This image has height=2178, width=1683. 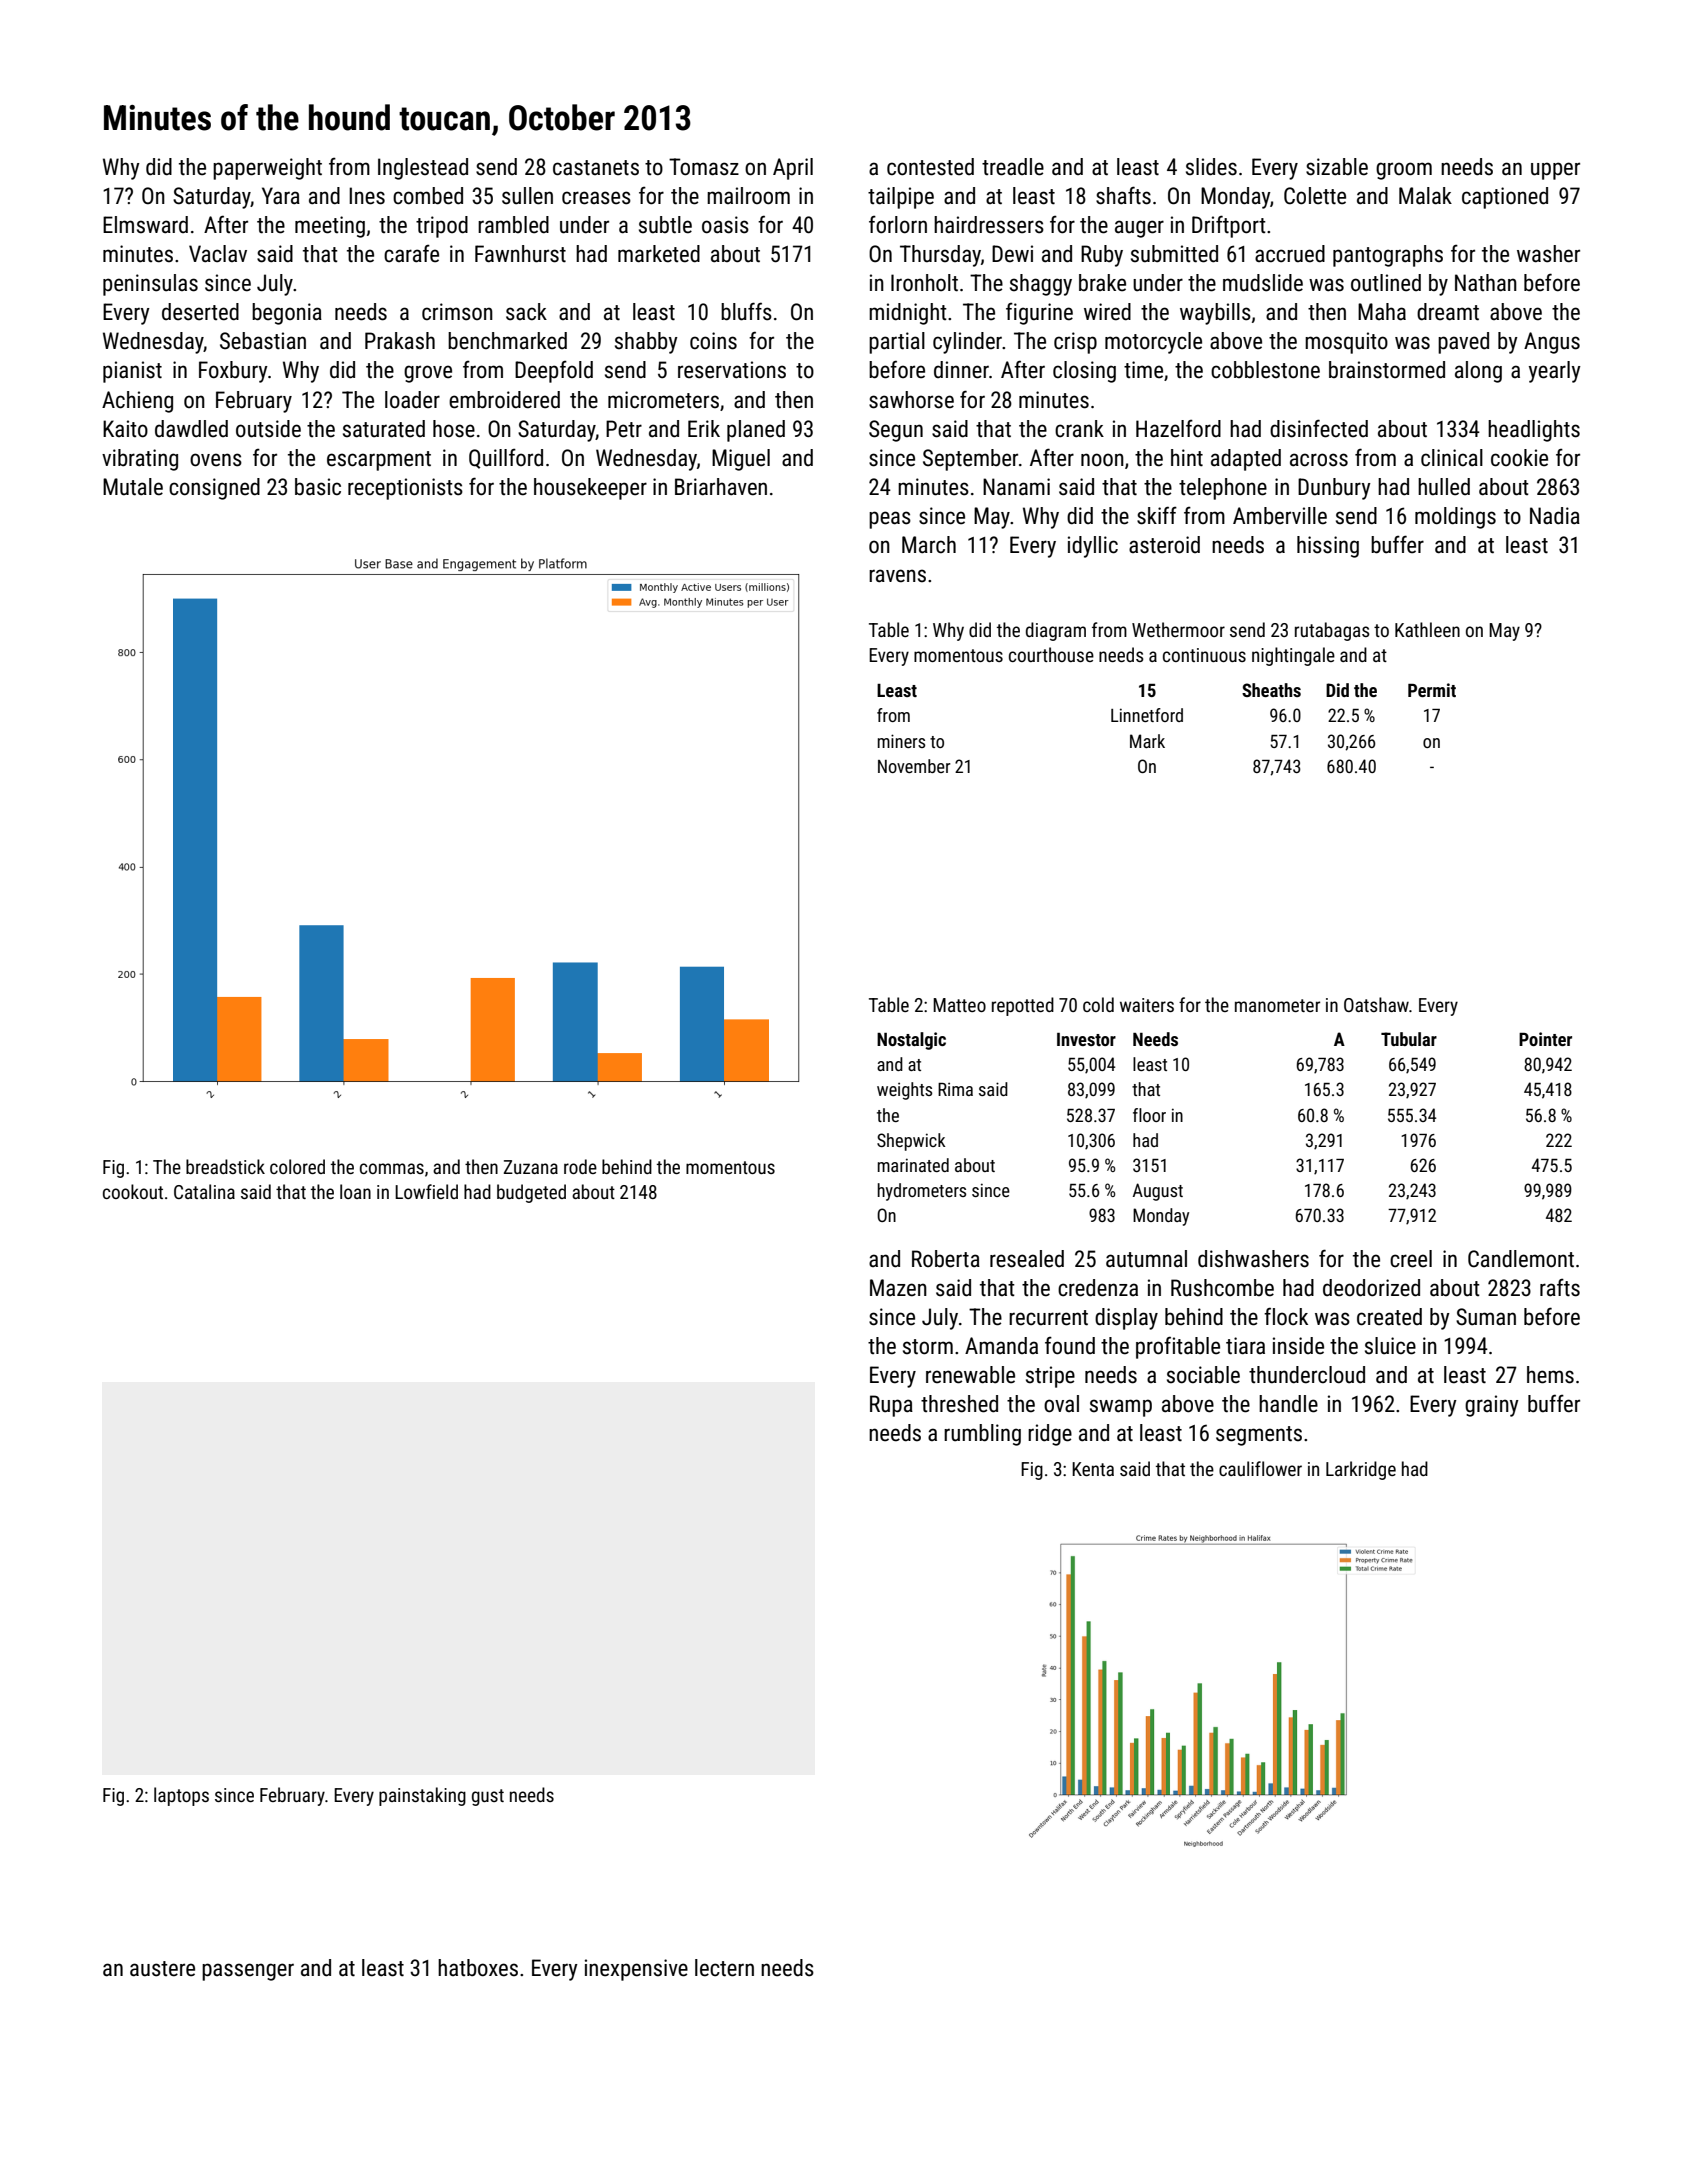 What do you see at coordinates (1013, 167) in the image?
I see `treadle` at bounding box center [1013, 167].
